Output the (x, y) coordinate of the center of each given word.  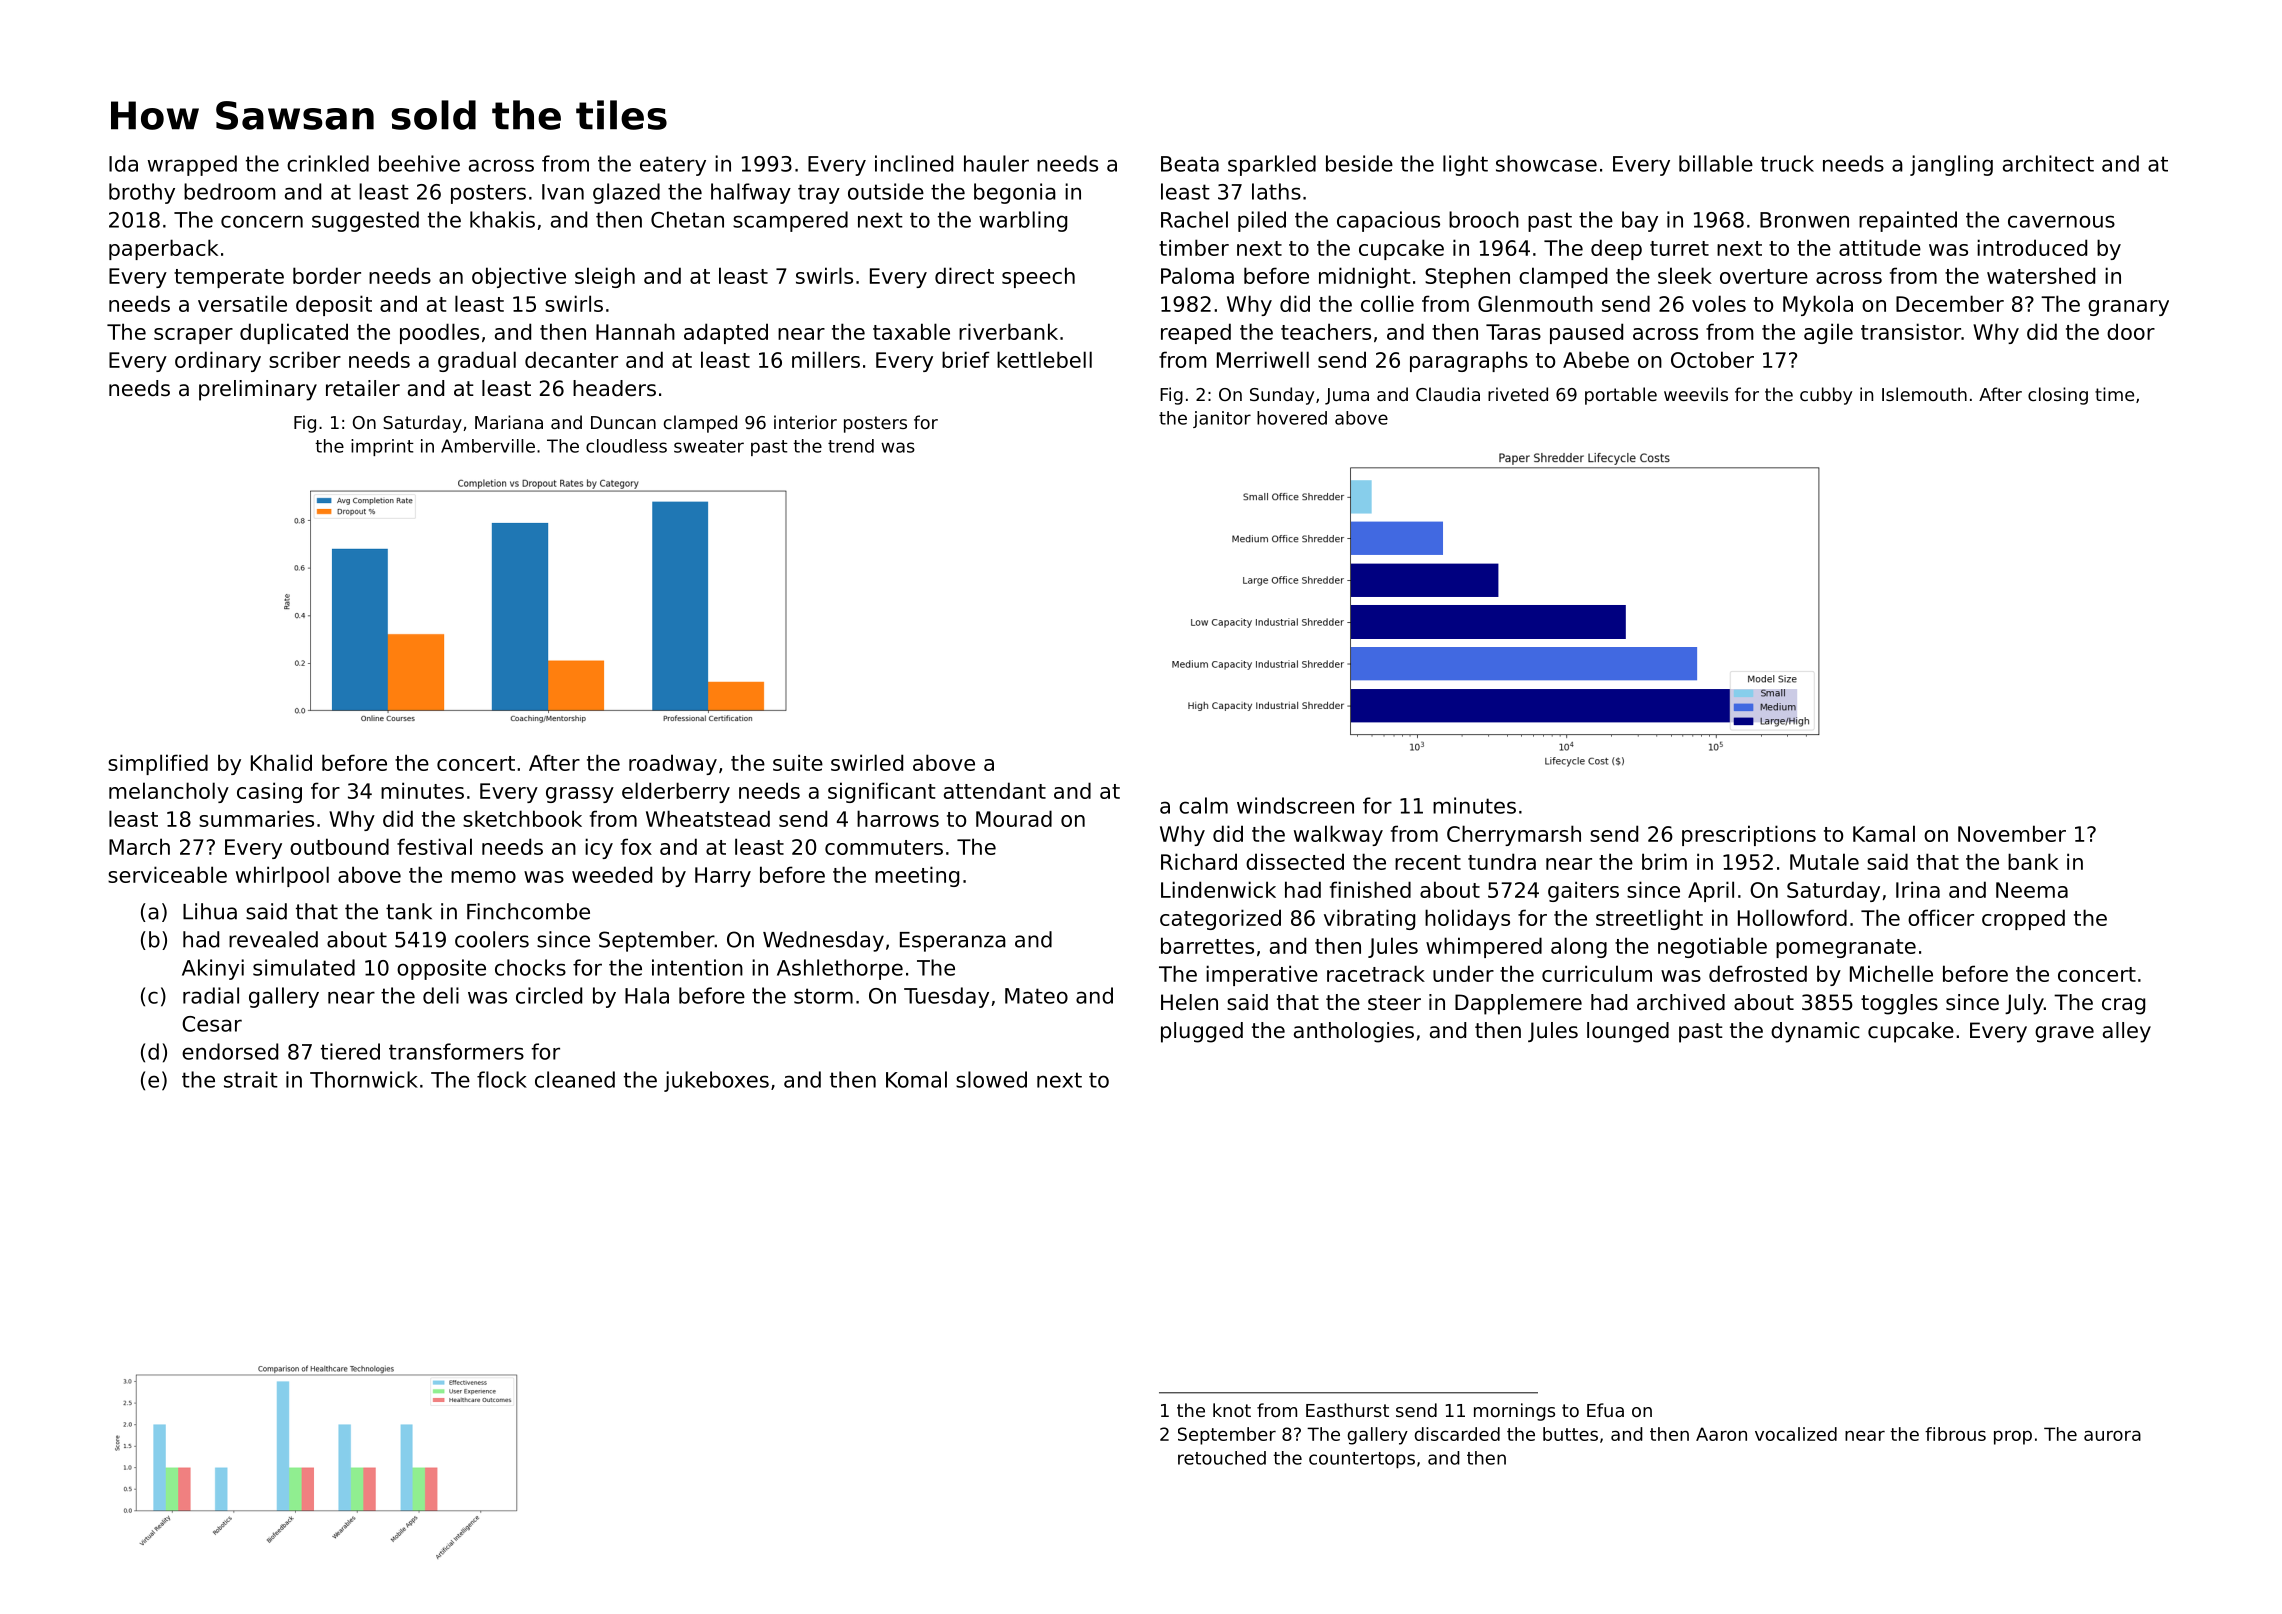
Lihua (210, 911)
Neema (2032, 890)
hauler (996, 163)
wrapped (192, 165)
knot (1232, 1410)
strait (251, 1079)
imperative (1262, 975)
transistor (1911, 331)
